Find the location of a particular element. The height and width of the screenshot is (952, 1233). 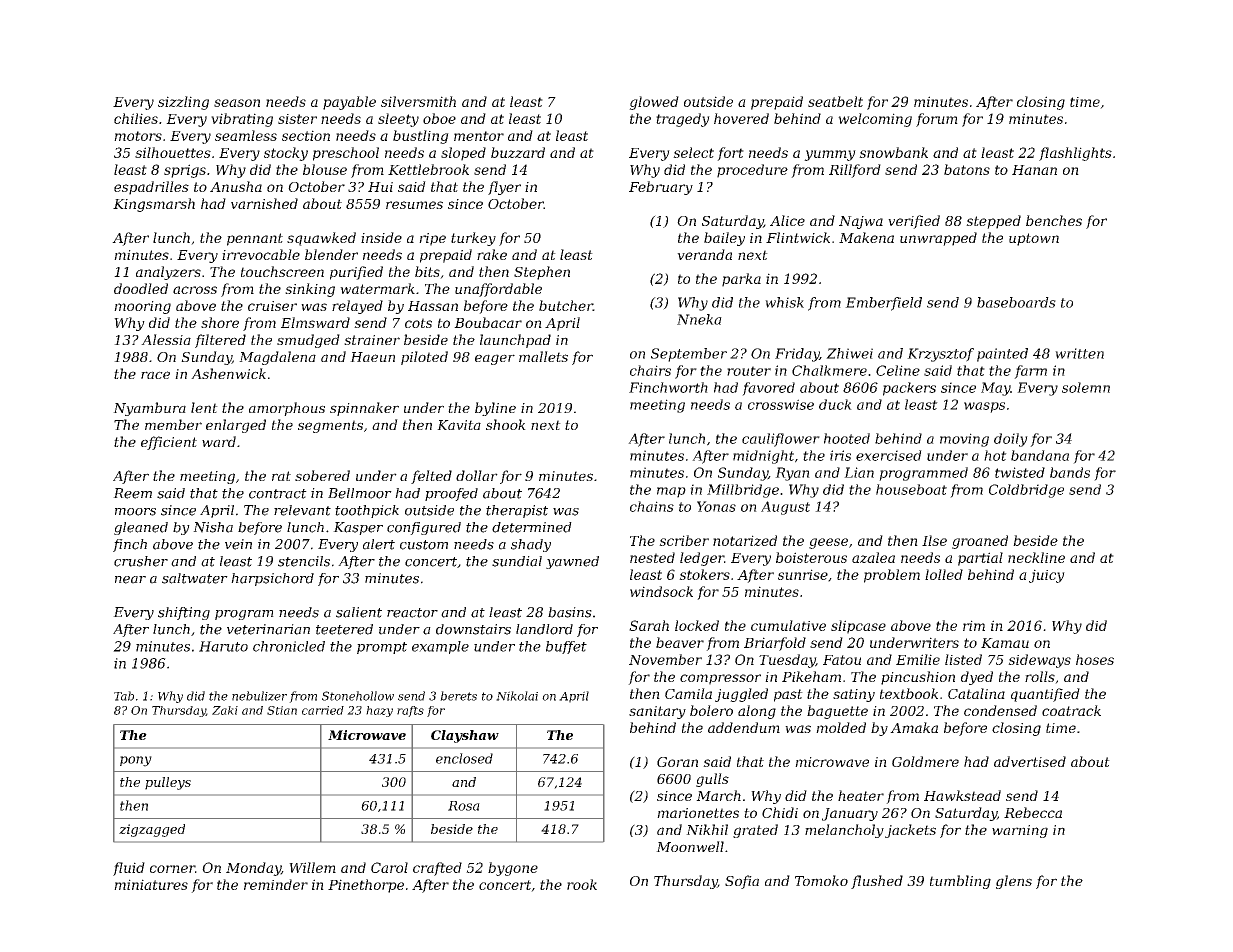

bailey is located at coordinates (724, 239).
